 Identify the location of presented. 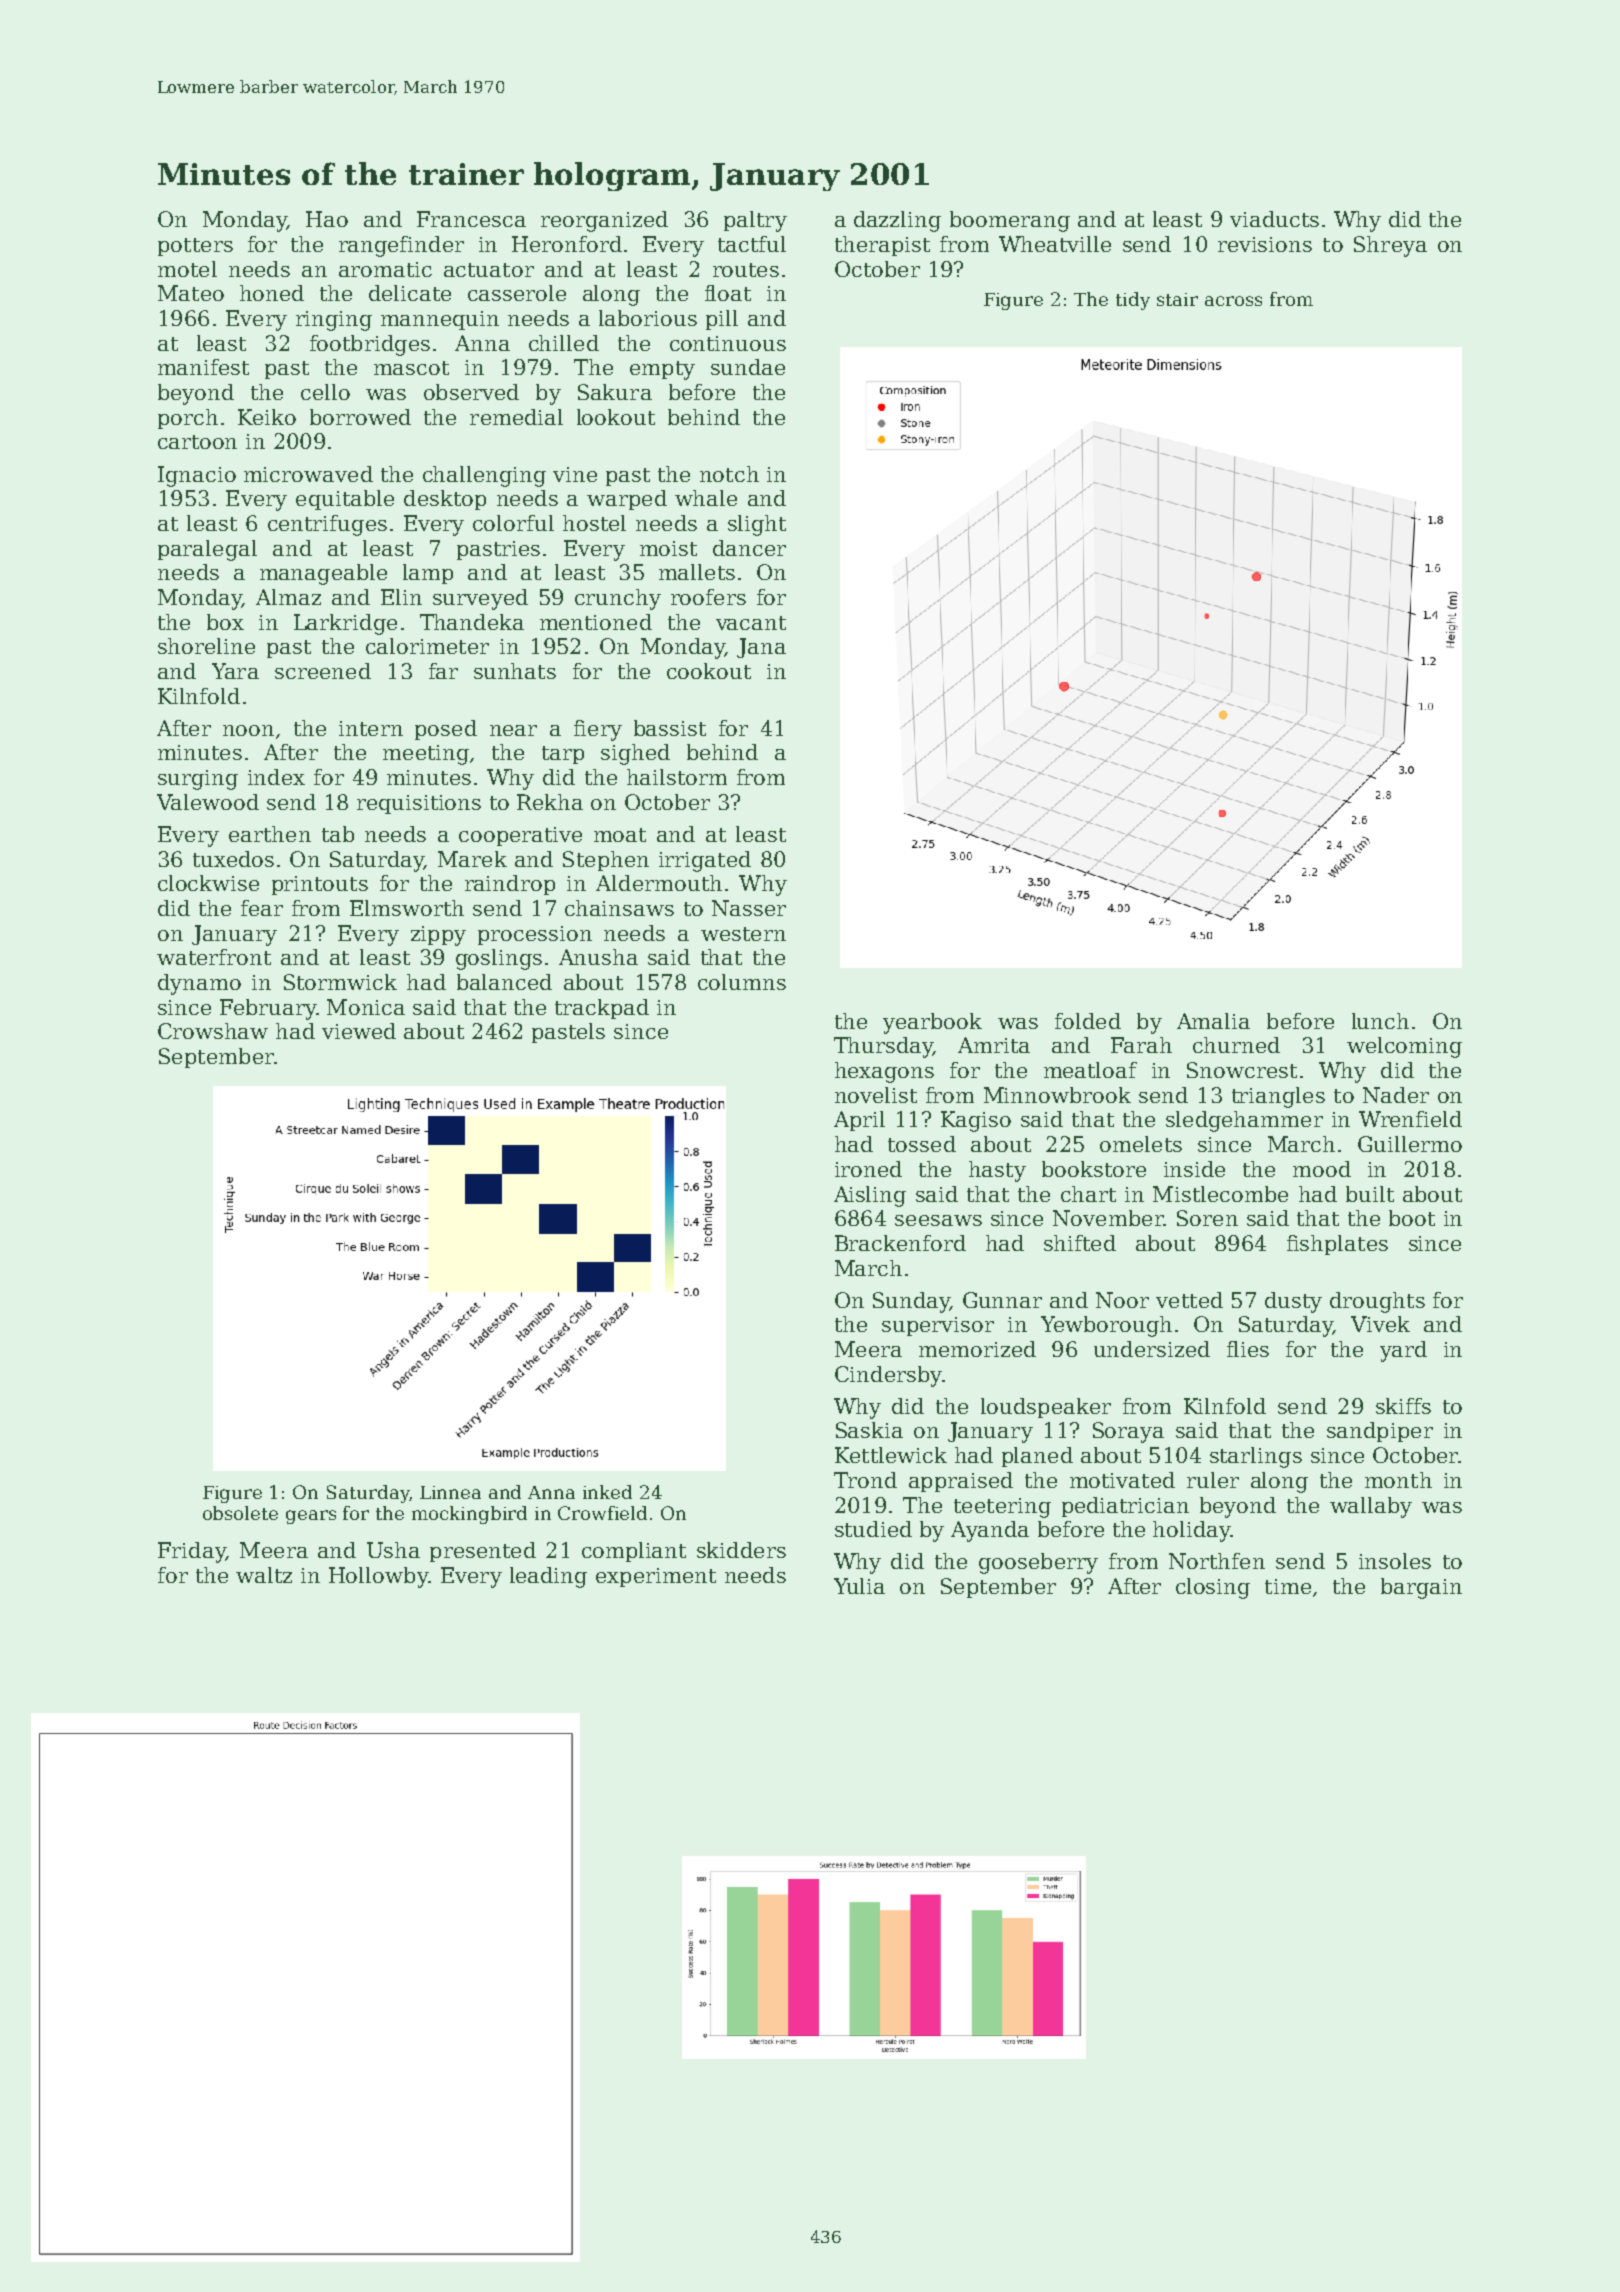
(483, 1552).
